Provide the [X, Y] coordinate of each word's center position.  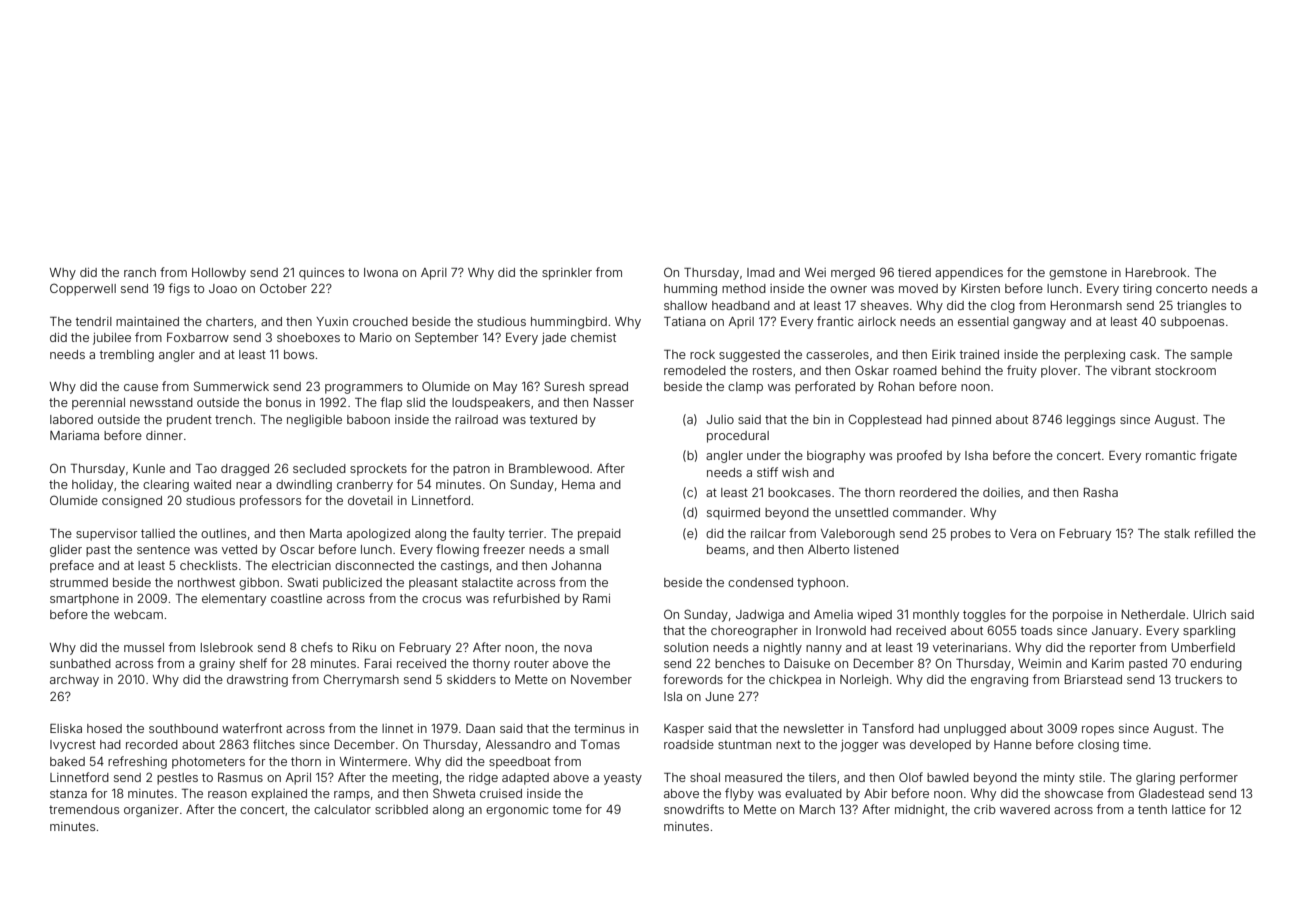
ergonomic [517, 811]
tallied [158, 533]
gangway [1039, 324]
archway [74, 681]
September [447, 338]
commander [928, 512]
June [719, 696]
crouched [380, 321]
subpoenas [1192, 323]
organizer [151, 811]
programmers [364, 389]
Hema [578, 484]
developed [940, 746]
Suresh [564, 386]
